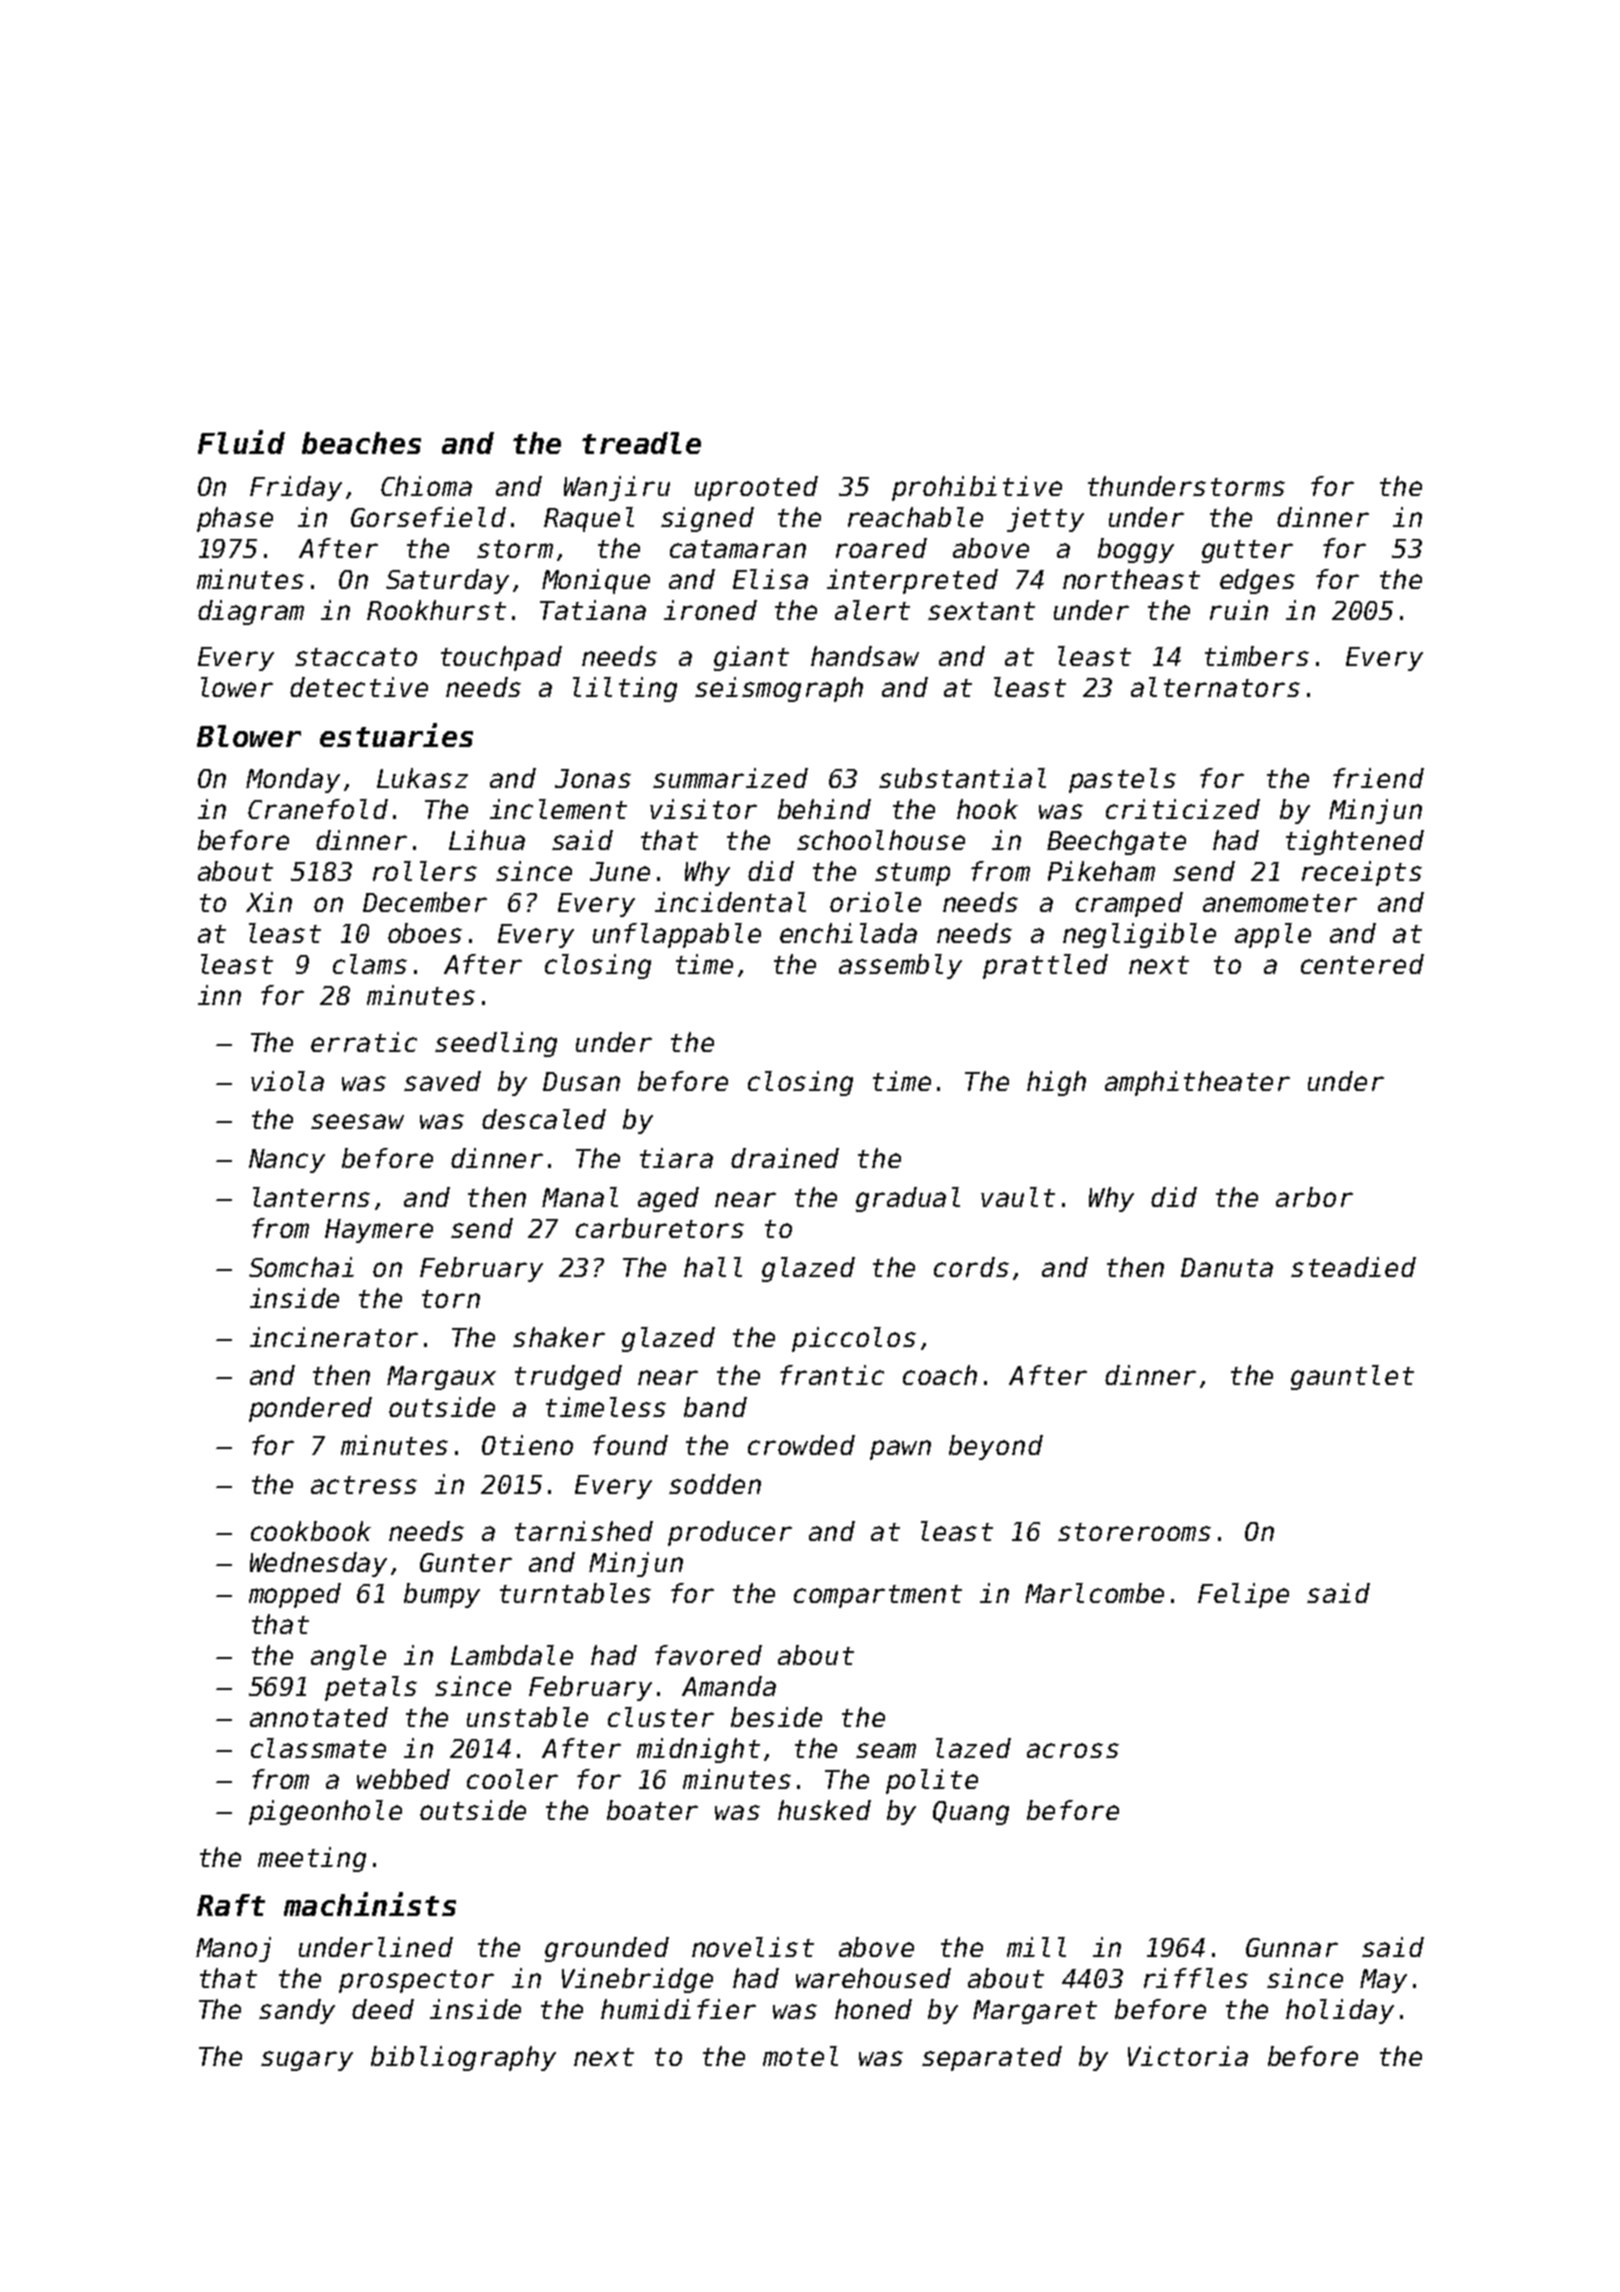  What do you see at coordinates (1243, 1595) in the page?
I see `Felipe` at bounding box center [1243, 1595].
